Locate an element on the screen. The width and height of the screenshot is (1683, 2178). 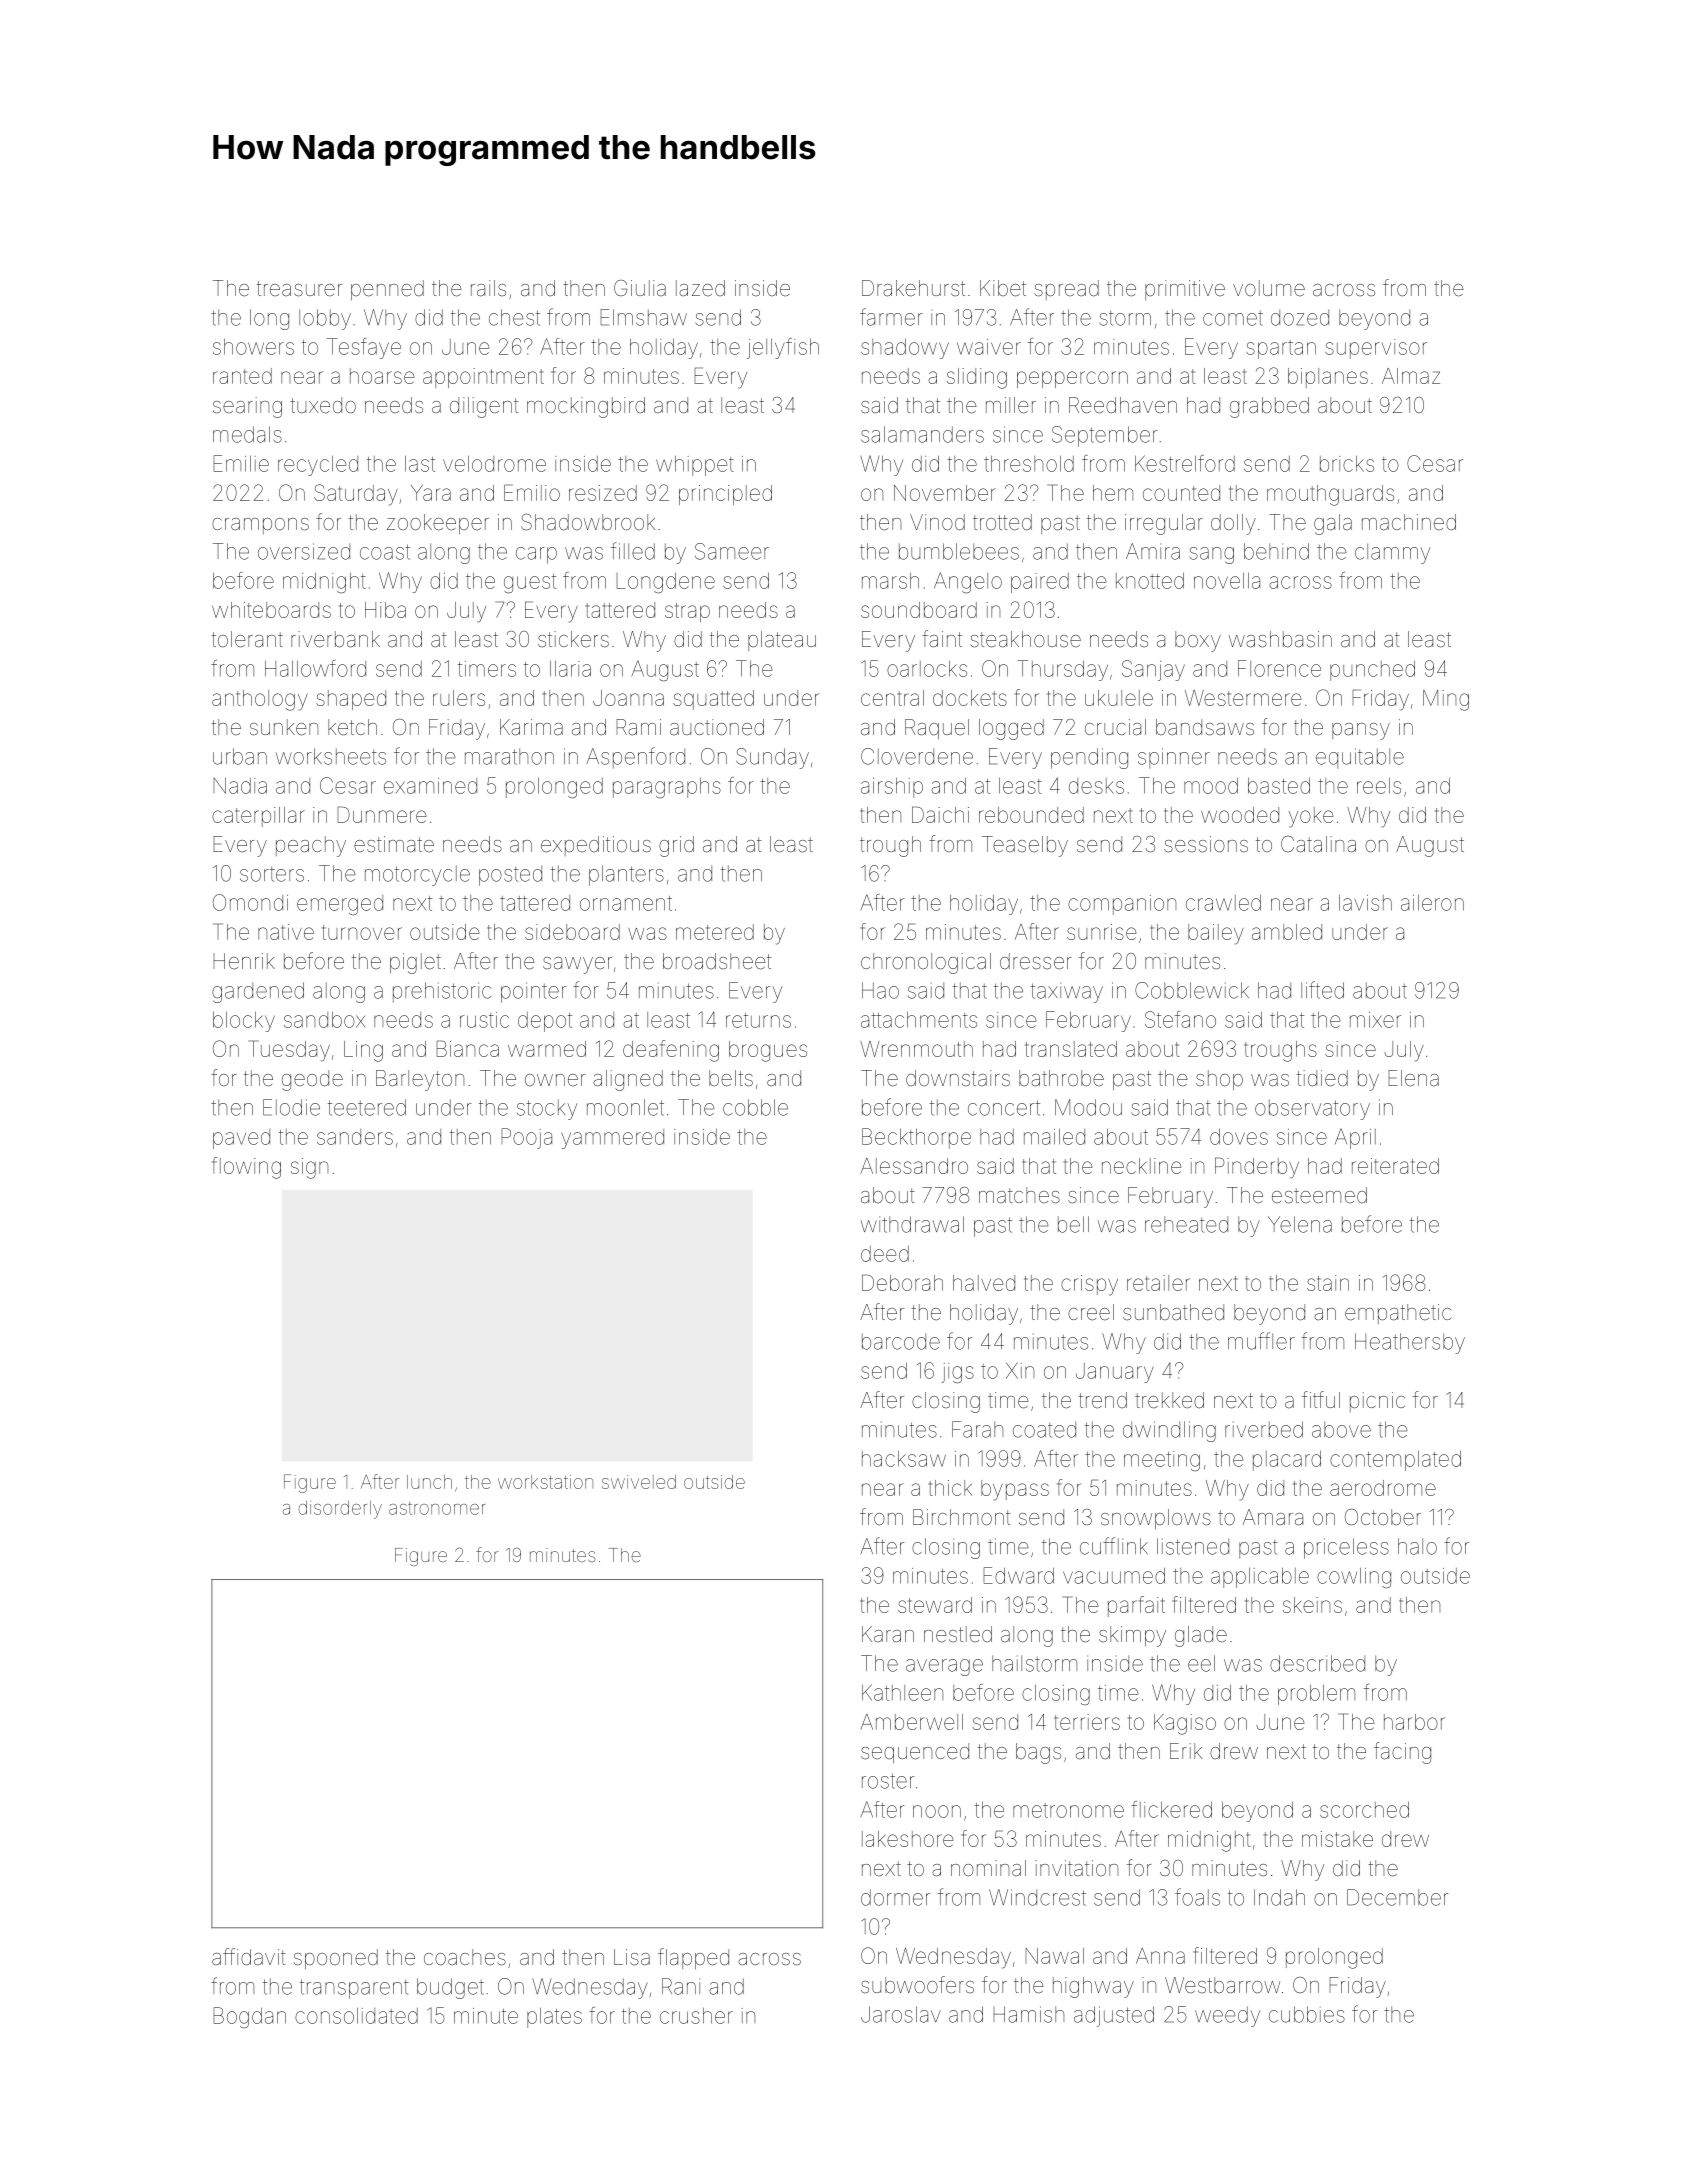
Tesfaye is located at coordinates (364, 348).
